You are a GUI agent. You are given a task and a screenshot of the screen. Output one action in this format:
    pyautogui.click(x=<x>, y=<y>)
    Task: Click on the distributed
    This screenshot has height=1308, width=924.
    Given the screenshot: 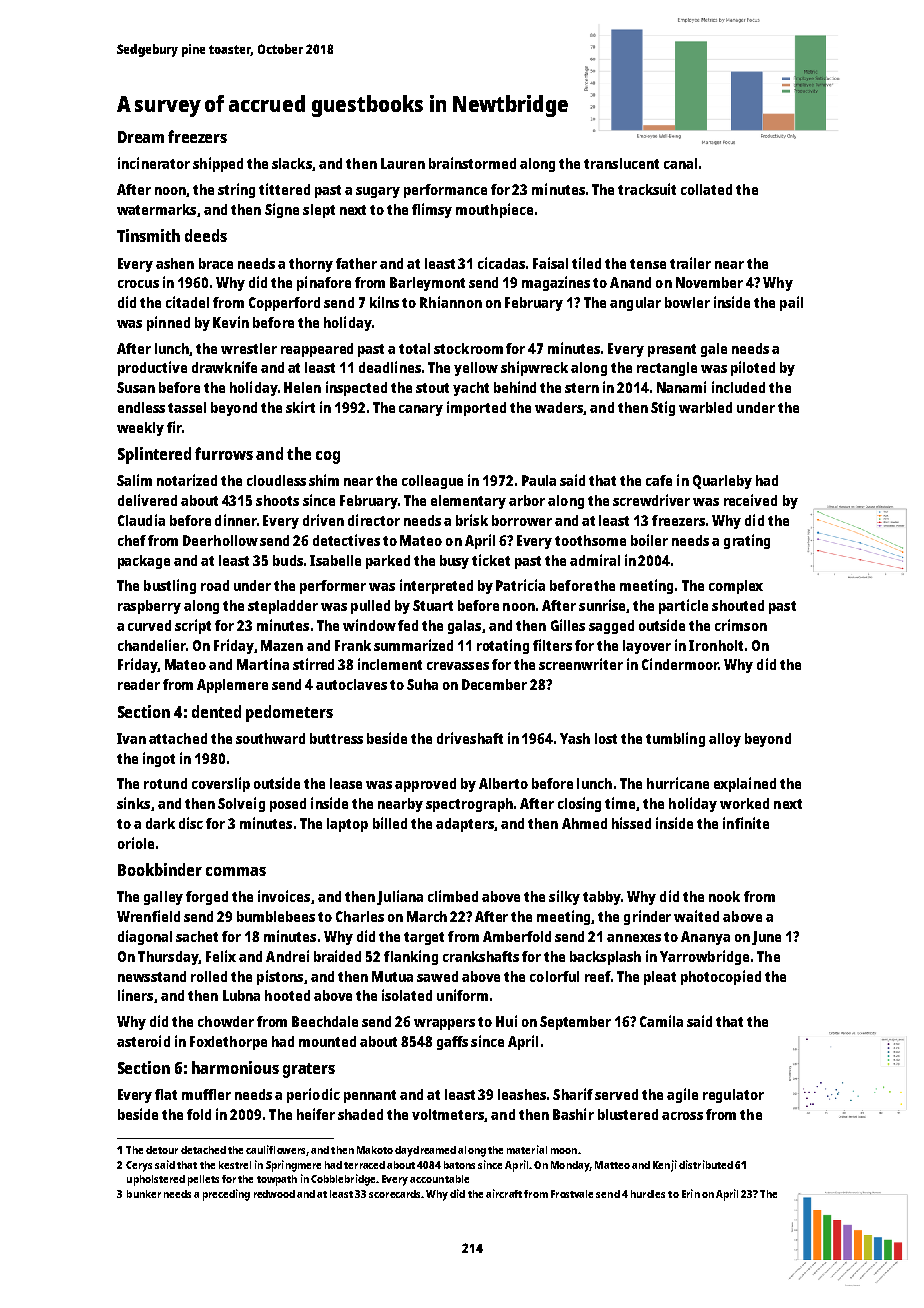 What is the action you would take?
    pyautogui.click(x=706, y=1164)
